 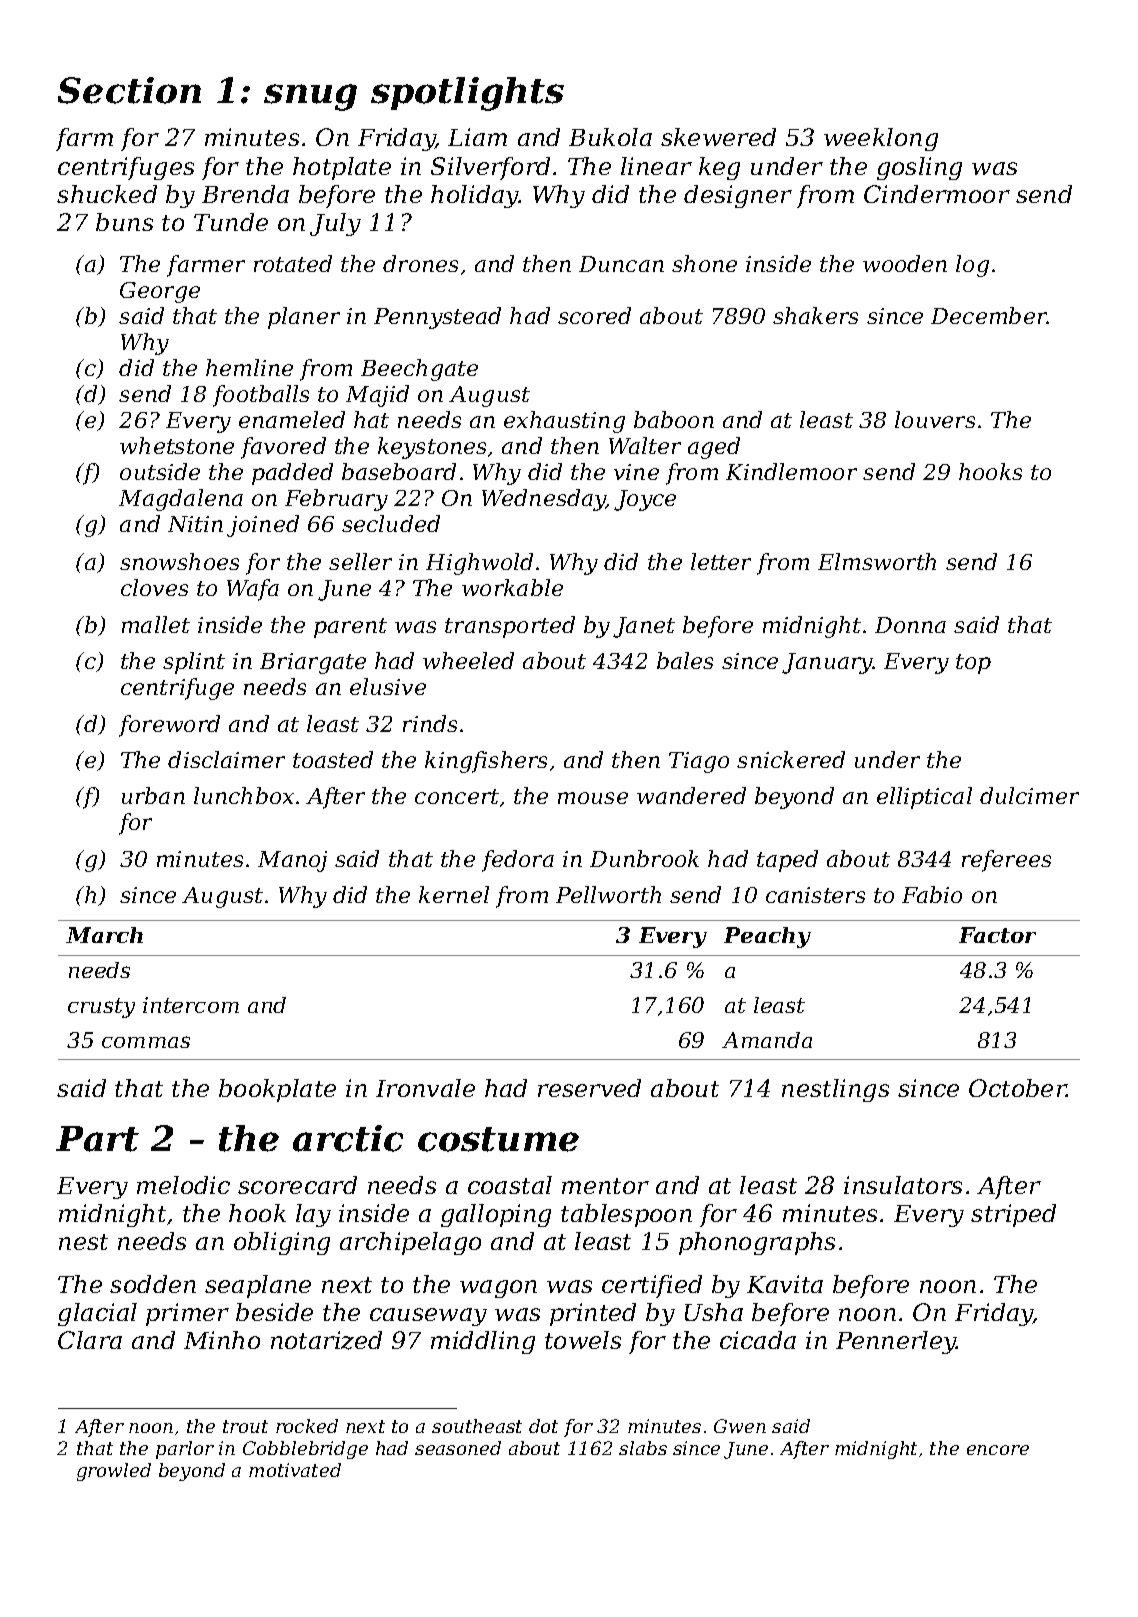 What do you see at coordinates (757, 1243) in the screenshot?
I see `phonographs` at bounding box center [757, 1243].
